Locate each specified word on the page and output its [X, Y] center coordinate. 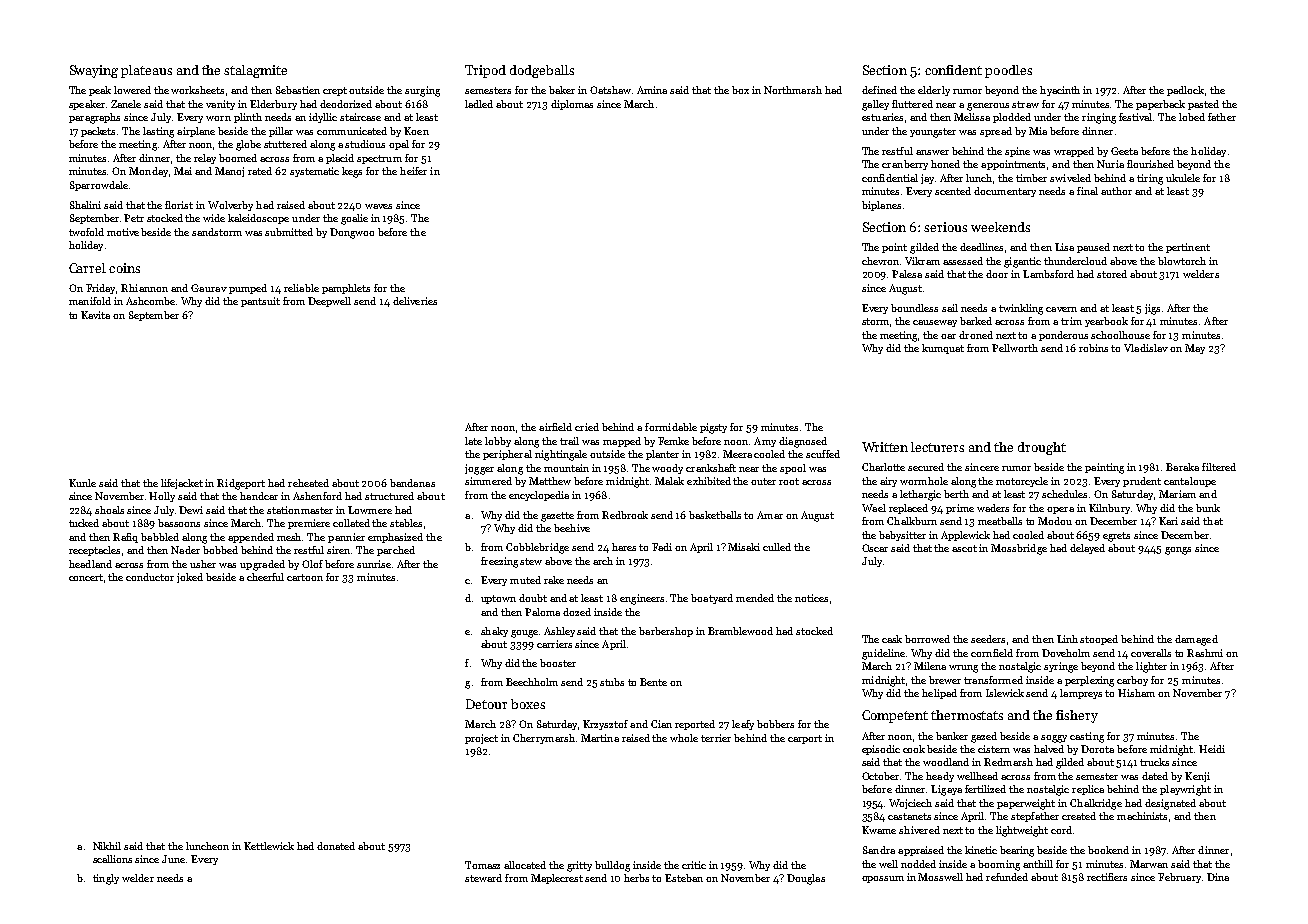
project [481, 739]
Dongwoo [352, 233]
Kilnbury [1109, 509]
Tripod [485, 71]
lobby [498, 442]
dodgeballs [542, 71]
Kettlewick [269, 846]
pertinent [1188, 248]
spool [793, 469]
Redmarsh [1008, 762]
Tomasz [482, 865]
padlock [1185, 91]
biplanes [881, 206]
